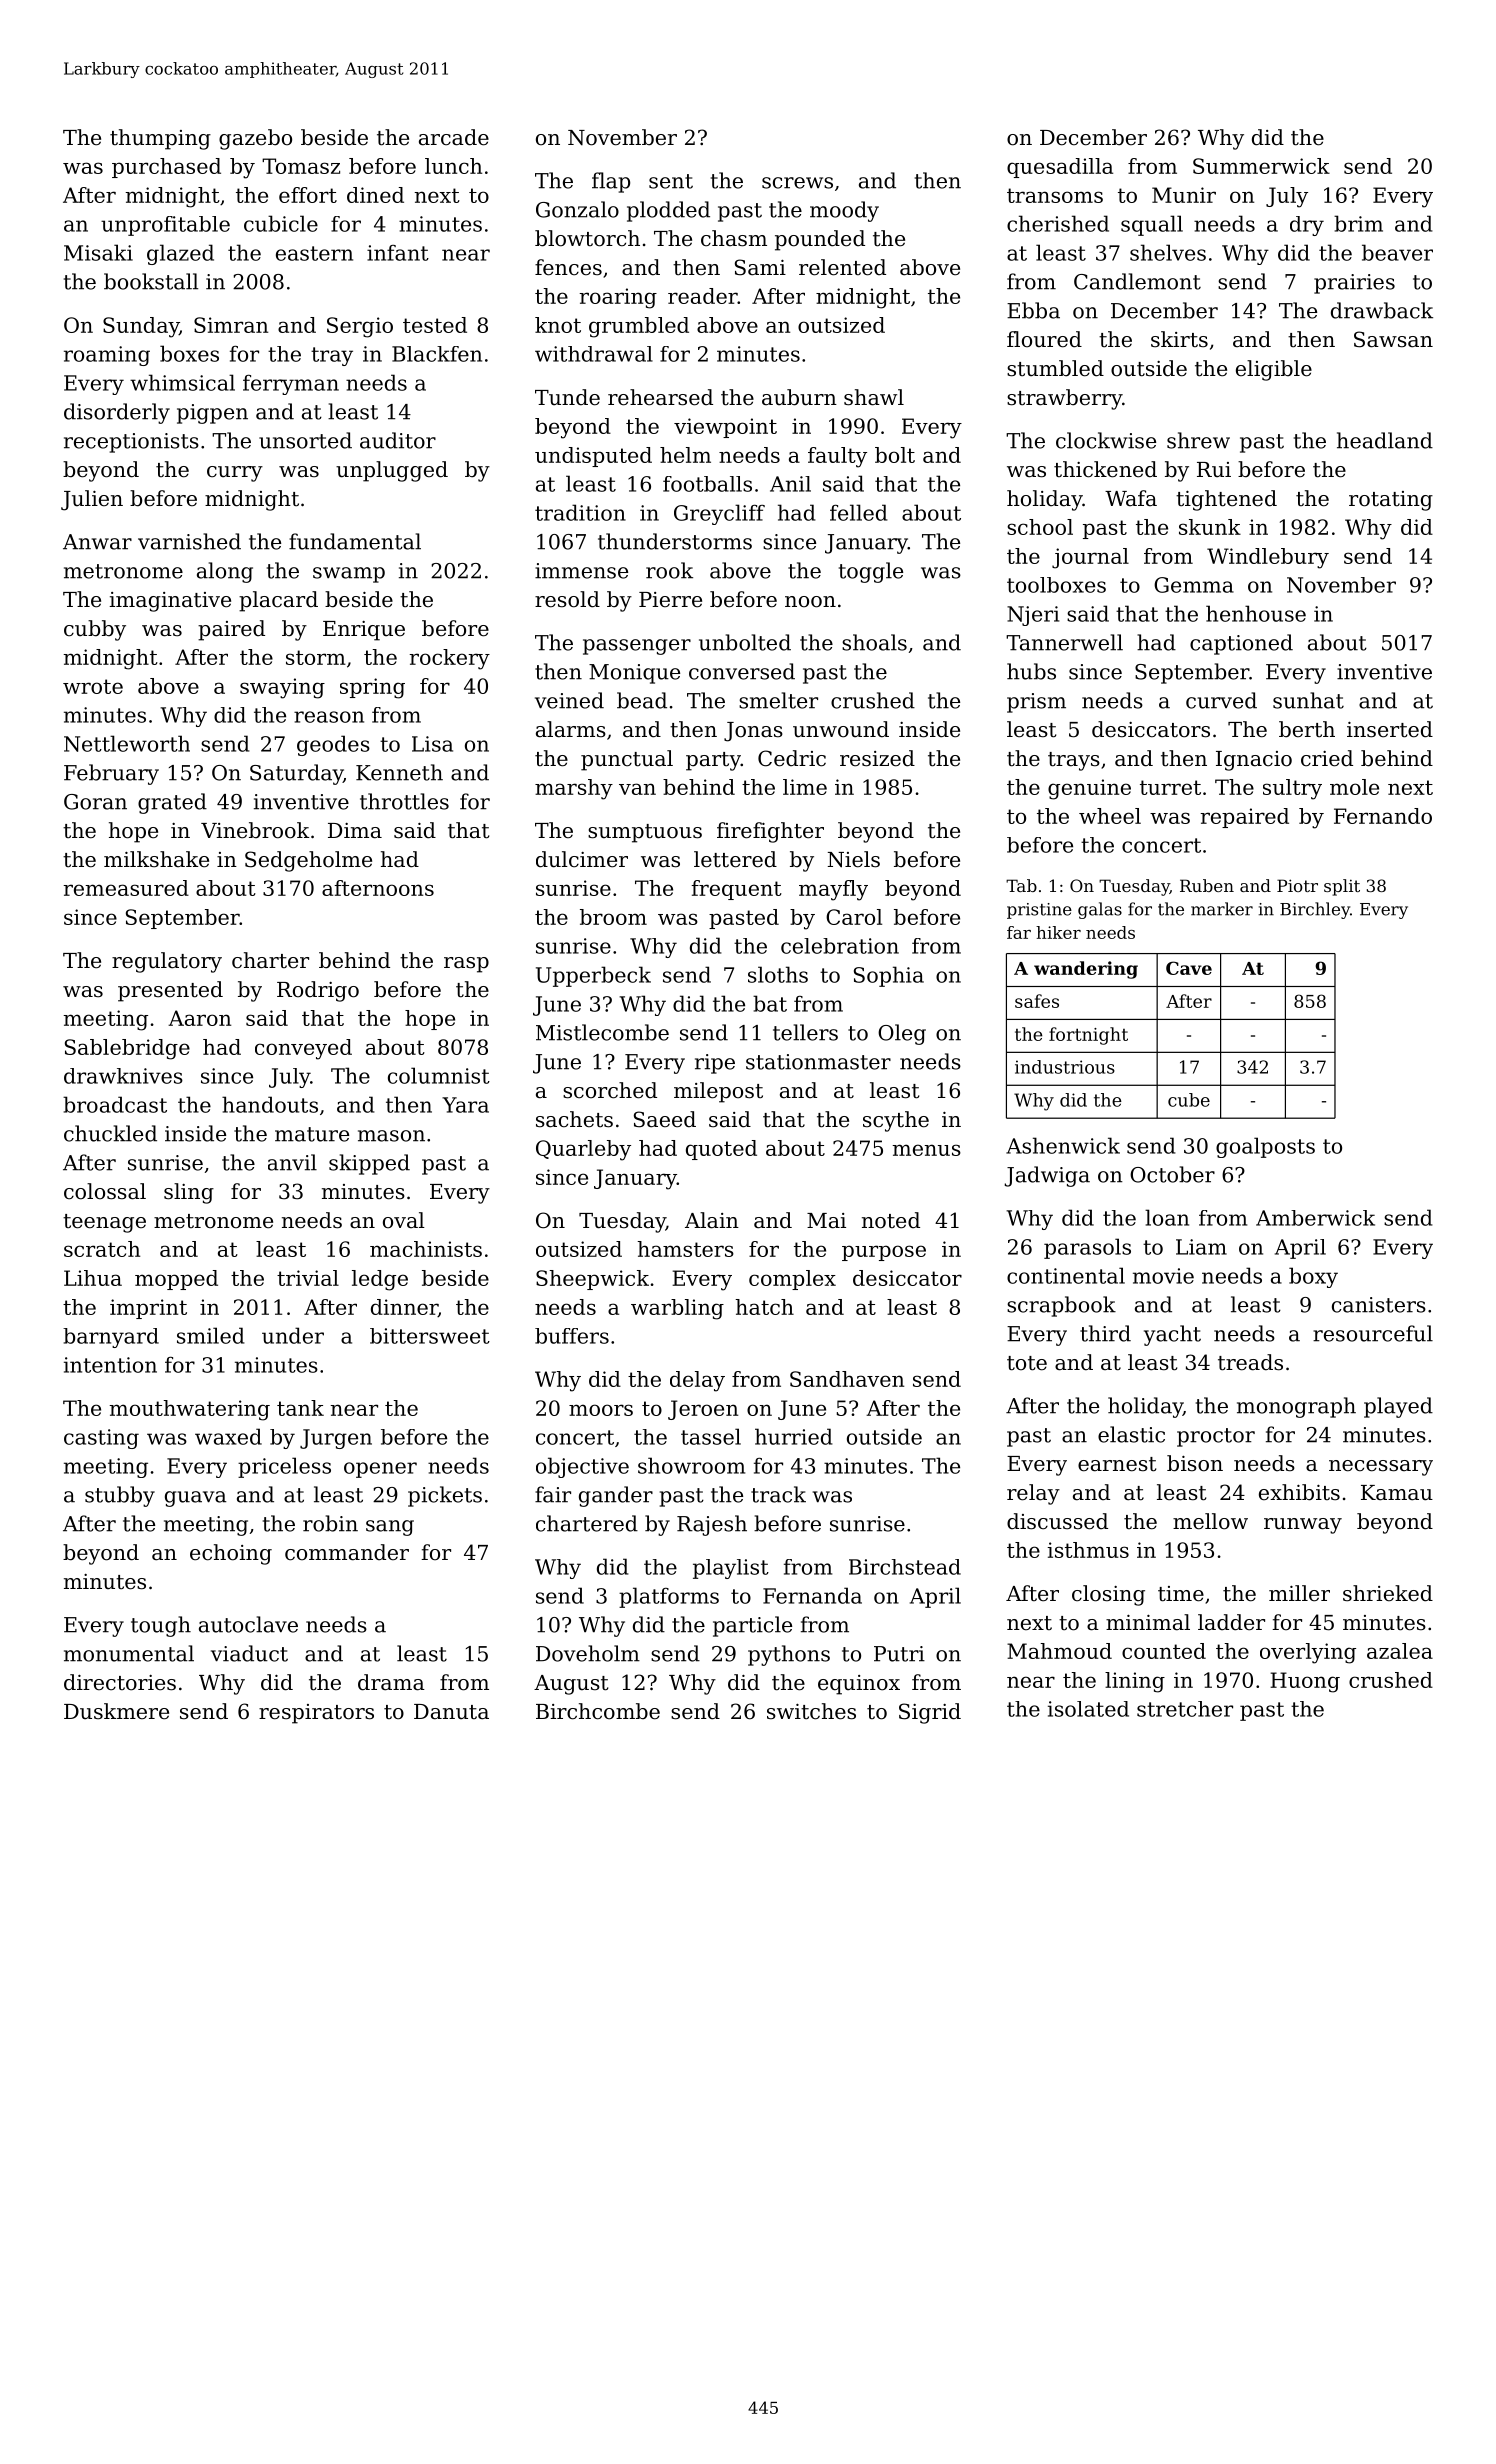 The width and height of the screenshot is (1496, 2464). What do you see at coordinates (1189, 1100) in the screenshot?
I see `cube` at bounding box center [1189, 1100].
